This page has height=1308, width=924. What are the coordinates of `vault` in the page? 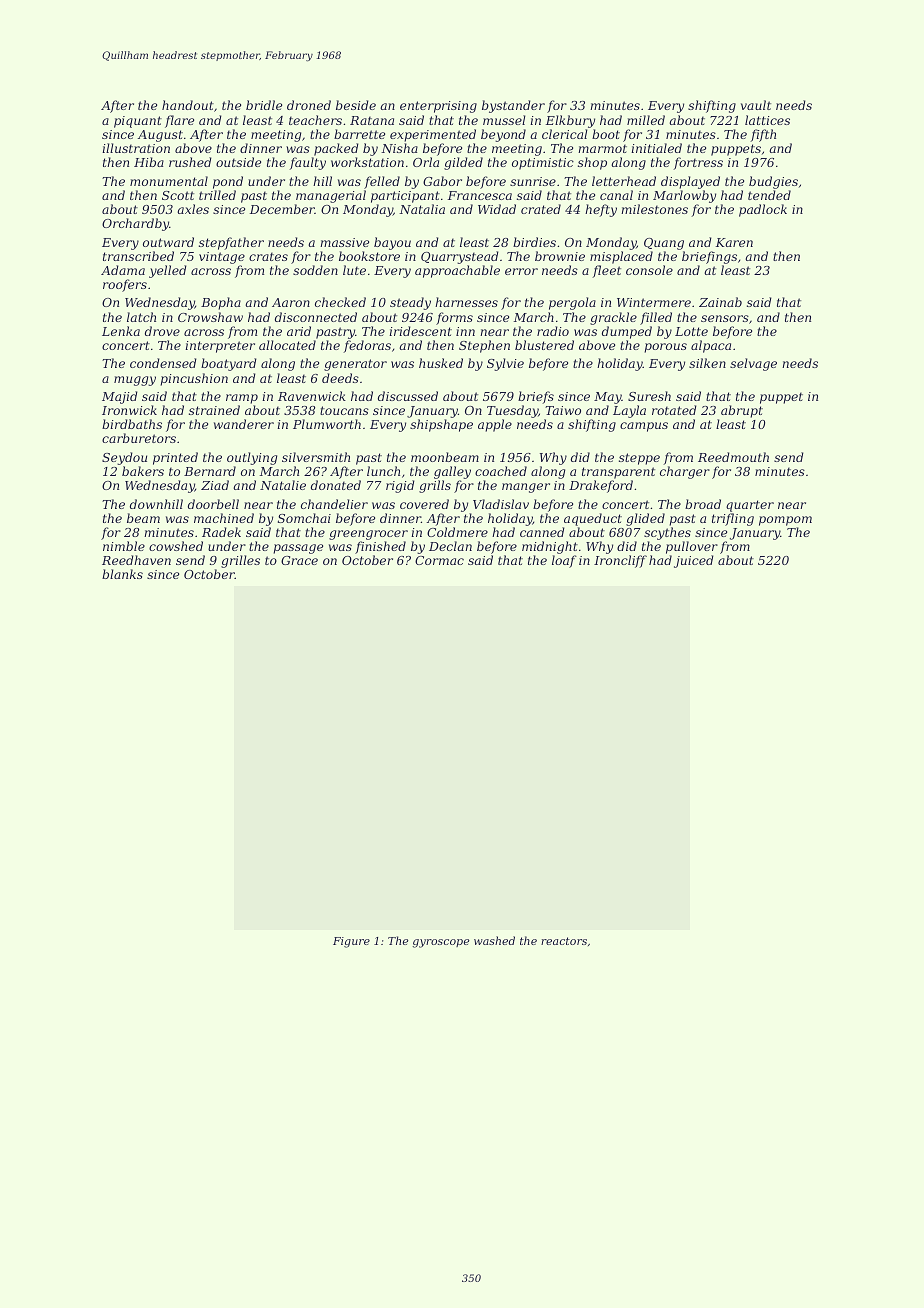 It's located at (756, 105).
